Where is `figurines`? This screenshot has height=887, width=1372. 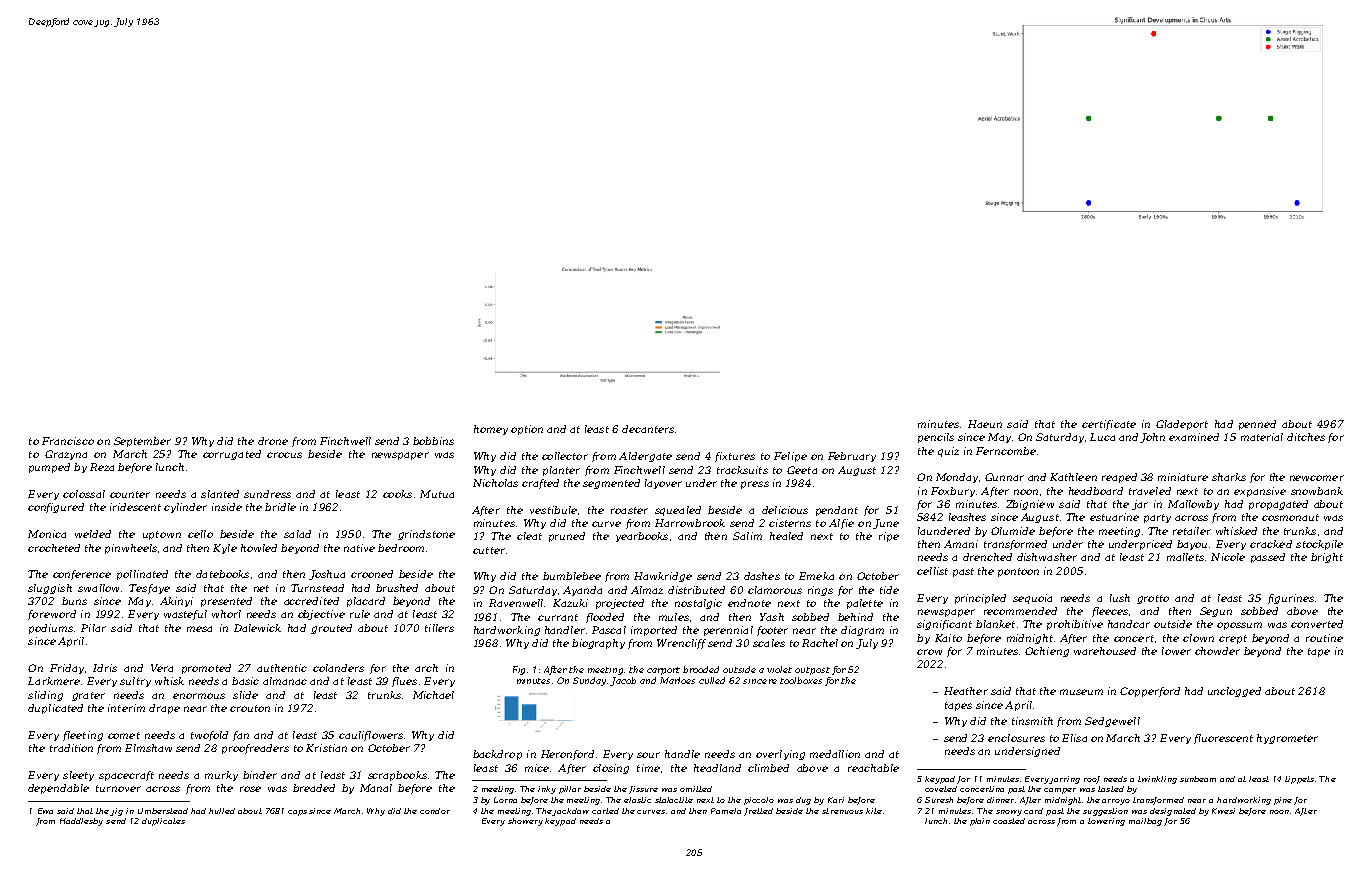 figurines is located at coordinates (1291, 599).
